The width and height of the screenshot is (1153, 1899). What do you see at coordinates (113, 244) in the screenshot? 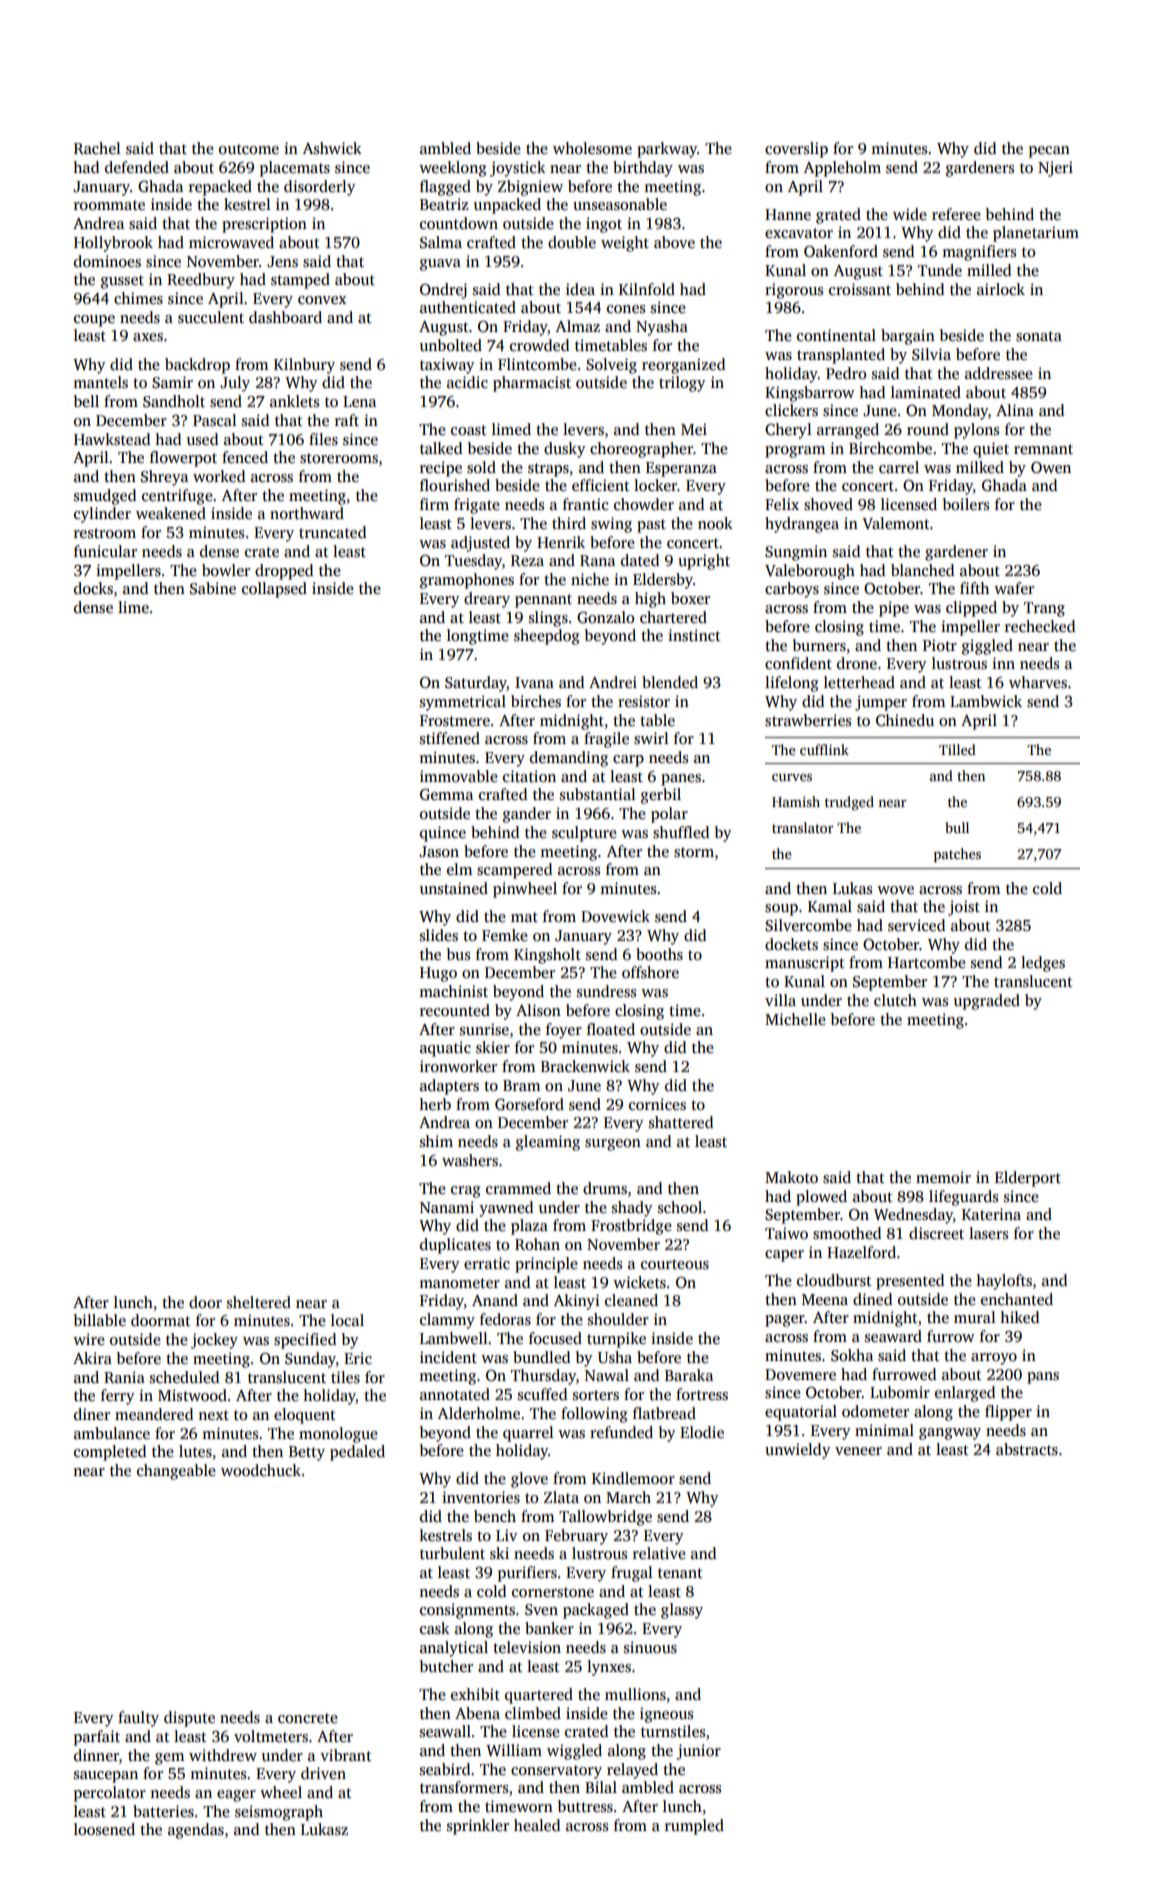
I see `Hollybrook` at bounding box center [113, 244].
